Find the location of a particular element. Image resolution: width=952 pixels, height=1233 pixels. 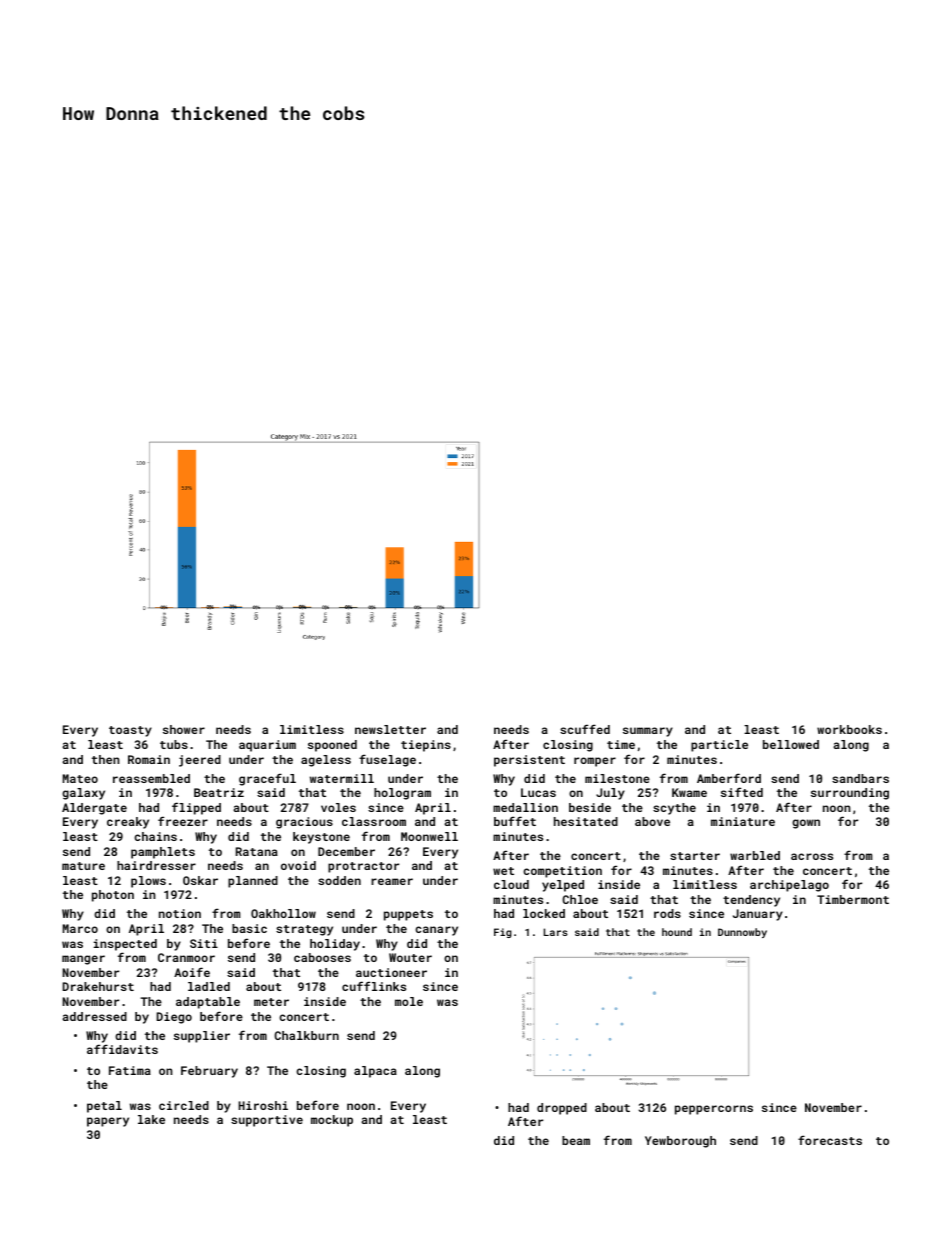

gown is located at coordinates (806, 824).
